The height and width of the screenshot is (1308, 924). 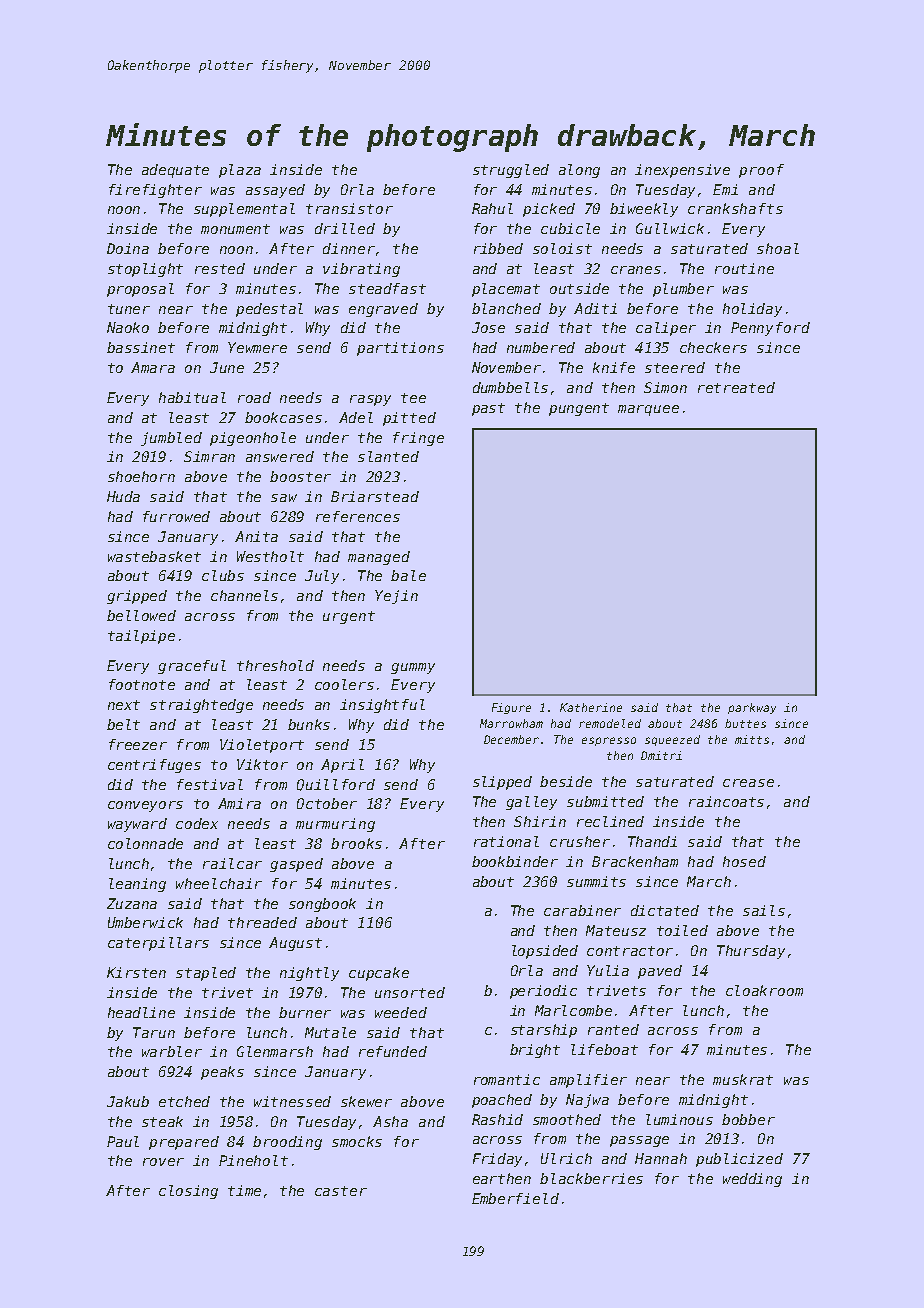 I want to click on gripped, so click(x=137, y=597).
